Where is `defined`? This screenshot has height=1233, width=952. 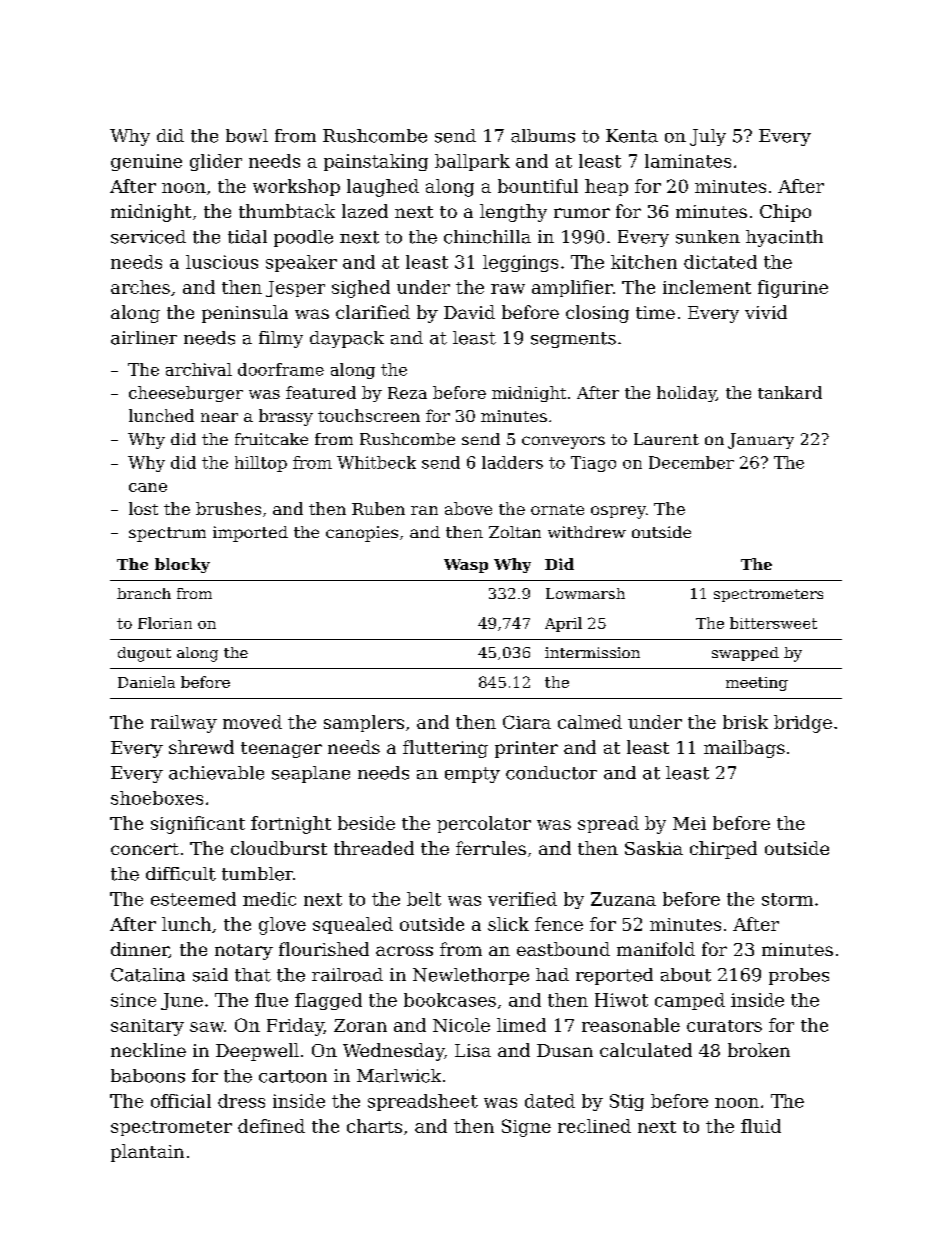 defined is located at coordinates (271, 1126).
